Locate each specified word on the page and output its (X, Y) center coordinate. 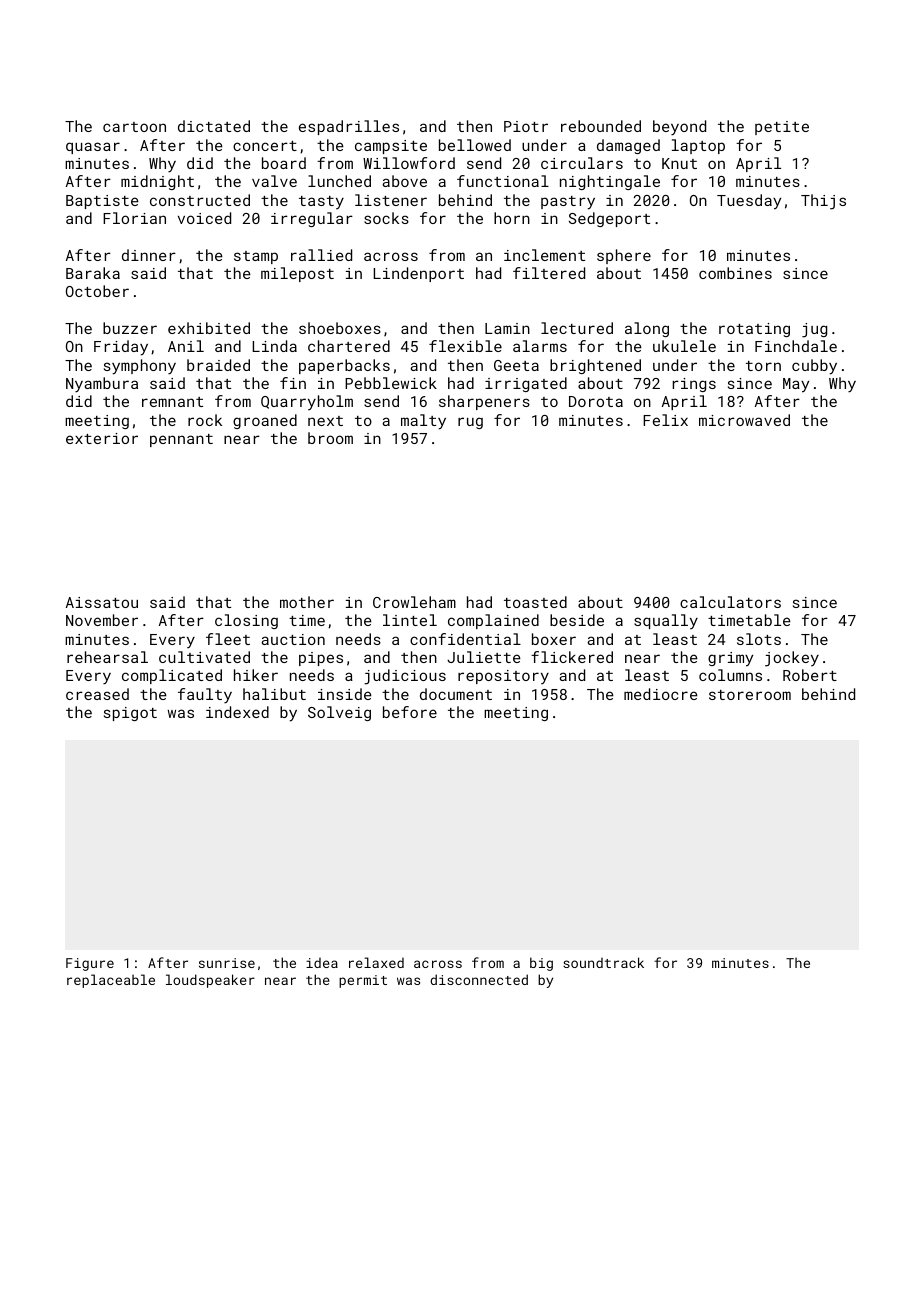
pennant (181, 440)
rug (470, 423)
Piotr (526, 126)
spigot (130, 714)
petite (782, 128)
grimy (730, 659)
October (97, 291)
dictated (214, 126)
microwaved (744, 420)
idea (322, 963)
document (456, 694)
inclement (544, 255)
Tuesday (749, 202)
